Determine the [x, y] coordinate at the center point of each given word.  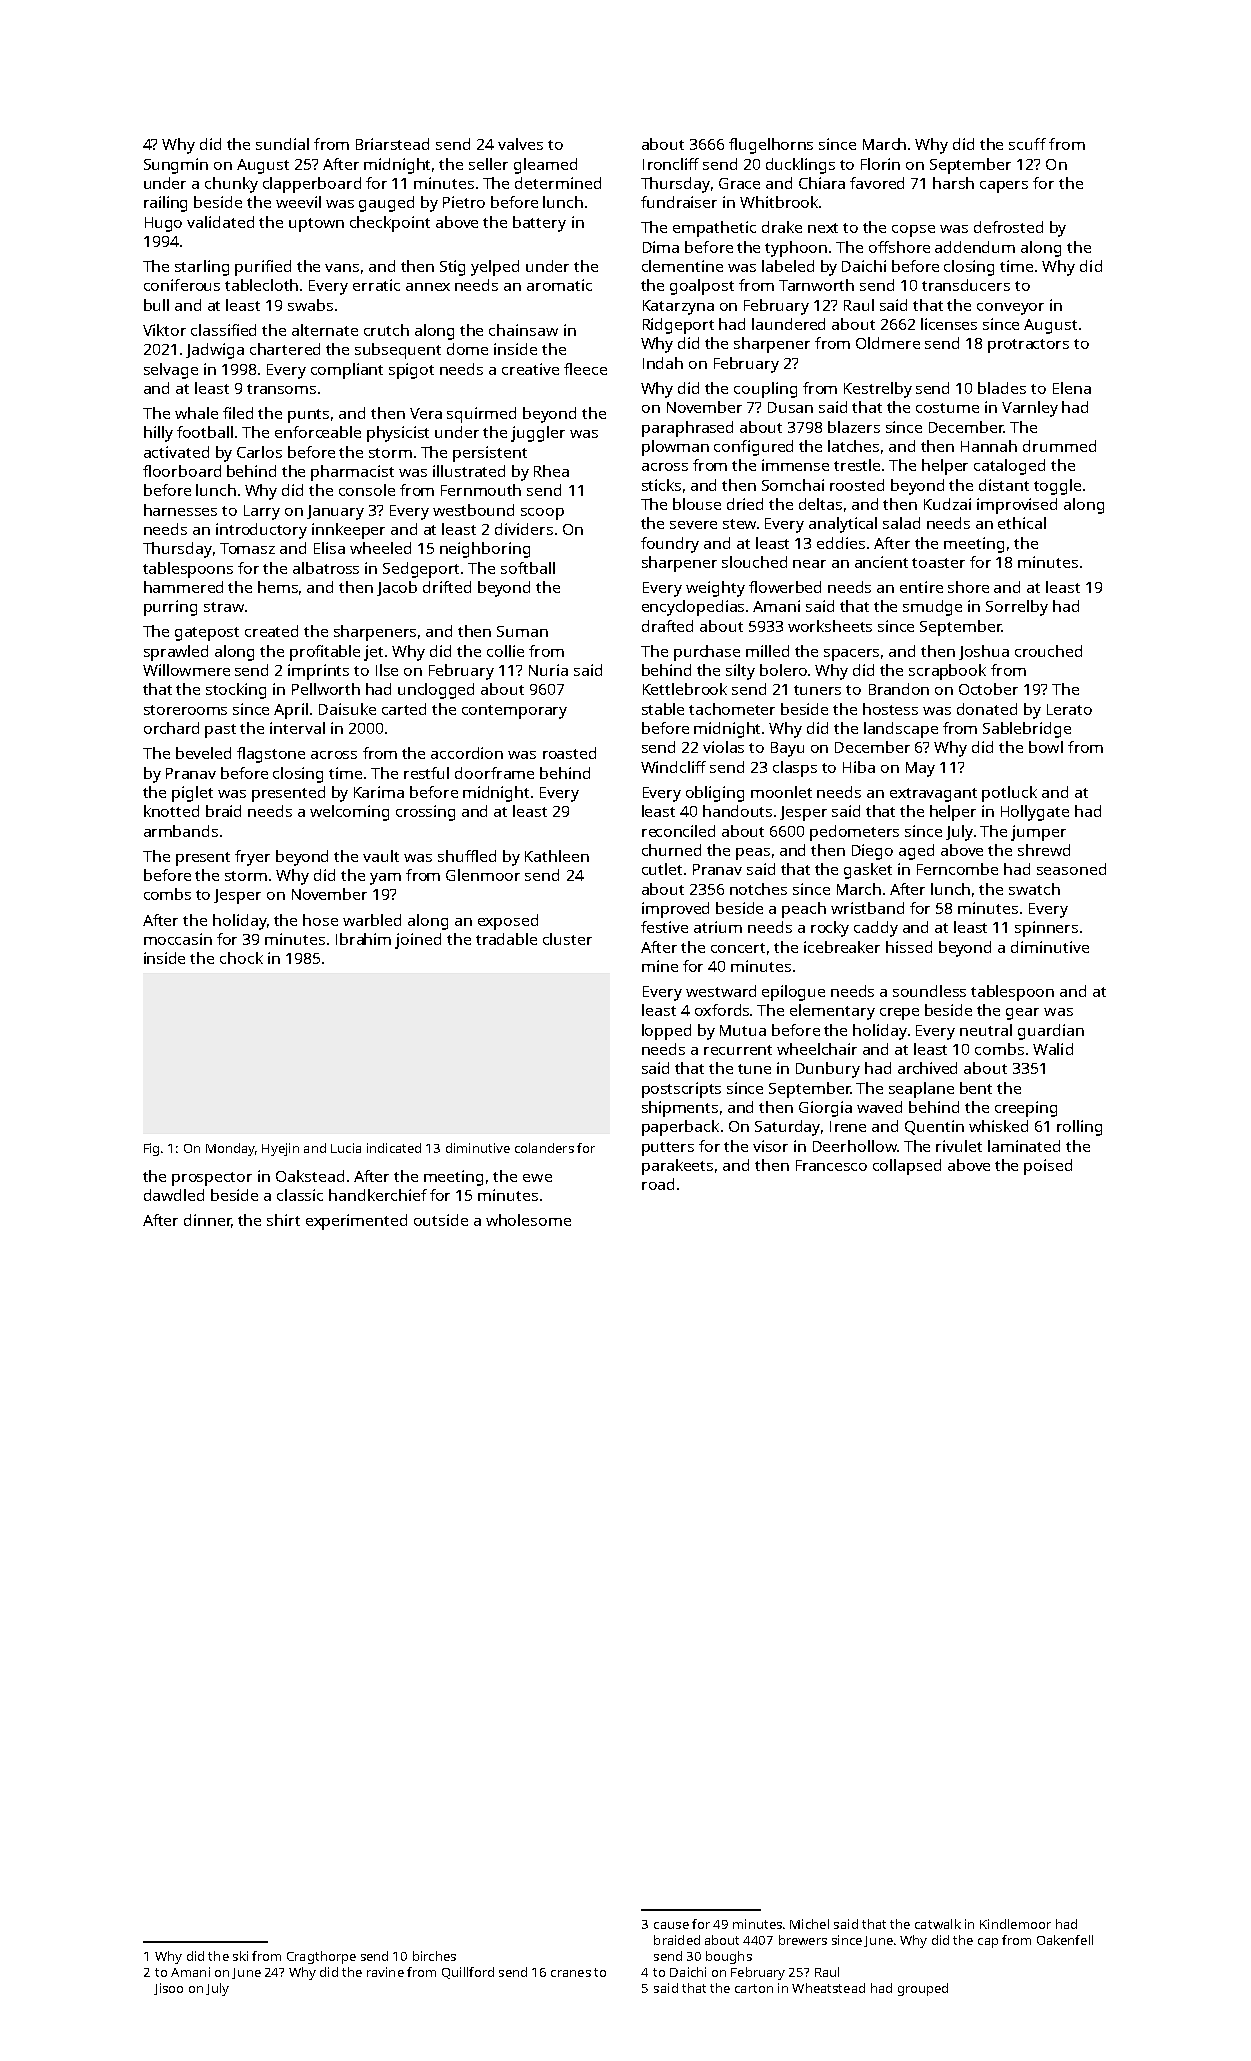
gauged [386, 204]
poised [1048, 1167]
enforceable [318, 432]
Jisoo [168, 1989]
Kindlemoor [1015, 1924]
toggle [1057, 487]
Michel [809, 1924]
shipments [680, 1109]
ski [240, 1956]
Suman [522, 631]
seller [488, 164]
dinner [208, 1221]
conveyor [1010, 309]
